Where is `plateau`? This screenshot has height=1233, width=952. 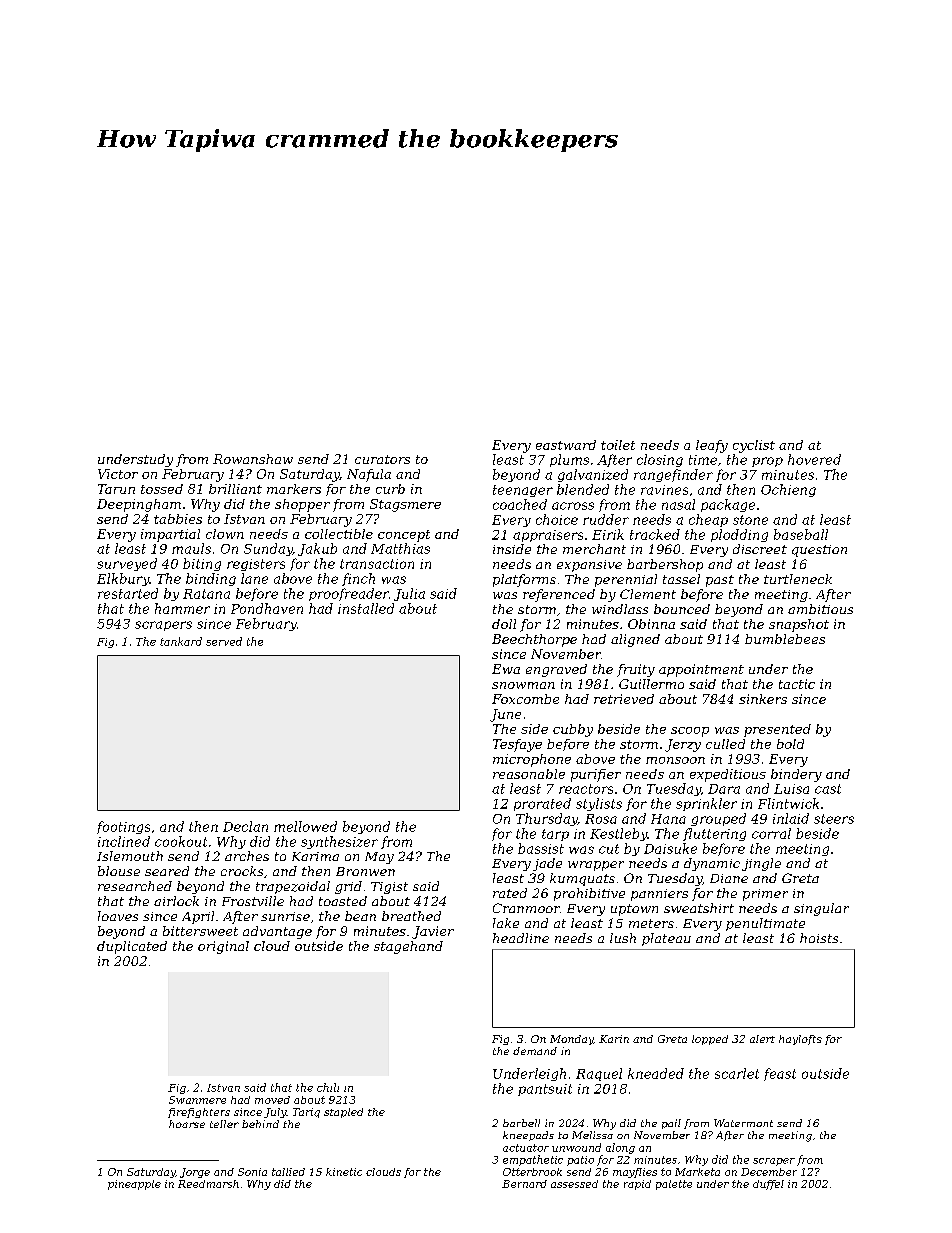
plateau is located at coordinates (666, 939).
